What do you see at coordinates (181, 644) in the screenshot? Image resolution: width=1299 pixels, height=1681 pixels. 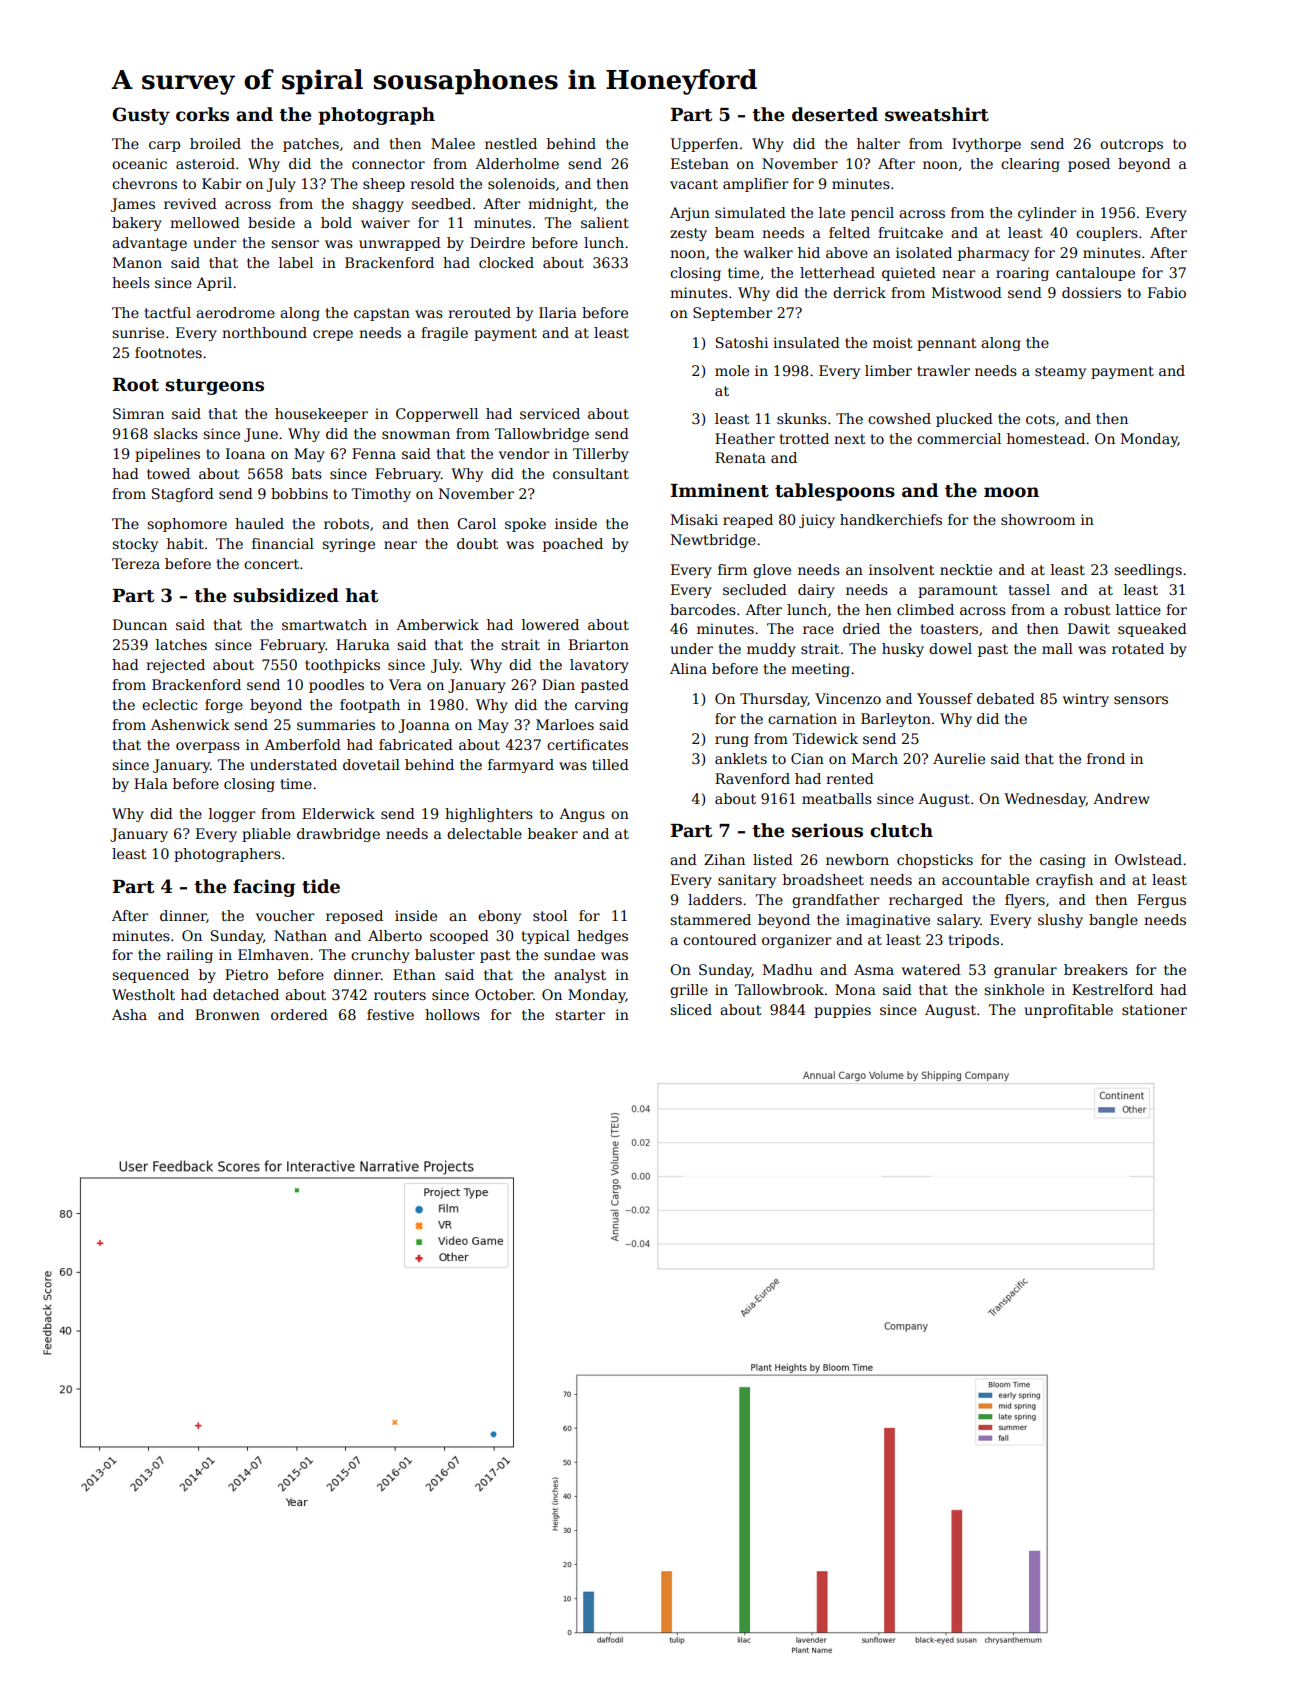 I see `latches` at bounding box center [181, 644].
